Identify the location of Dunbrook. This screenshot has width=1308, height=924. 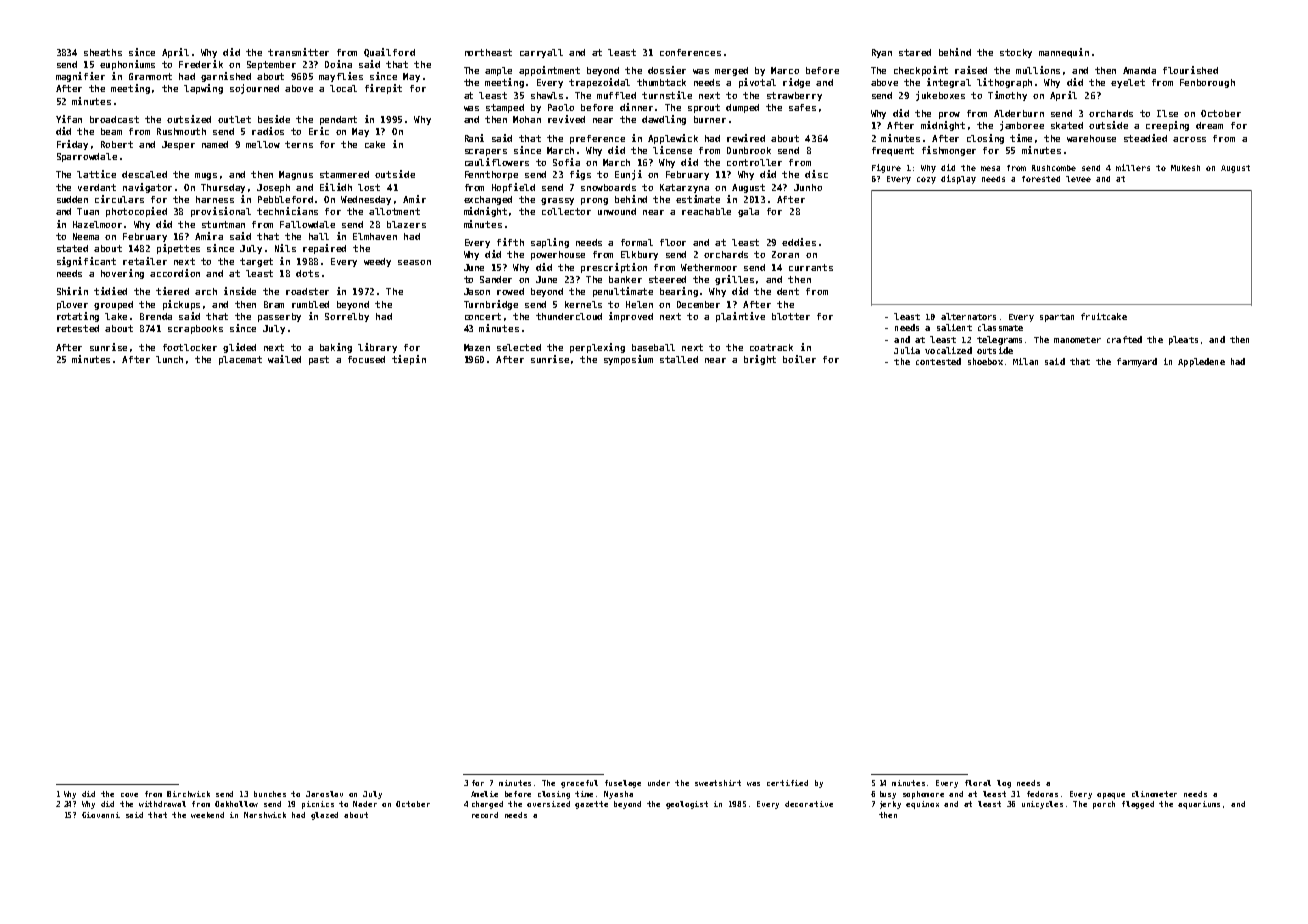
(749, 150).
